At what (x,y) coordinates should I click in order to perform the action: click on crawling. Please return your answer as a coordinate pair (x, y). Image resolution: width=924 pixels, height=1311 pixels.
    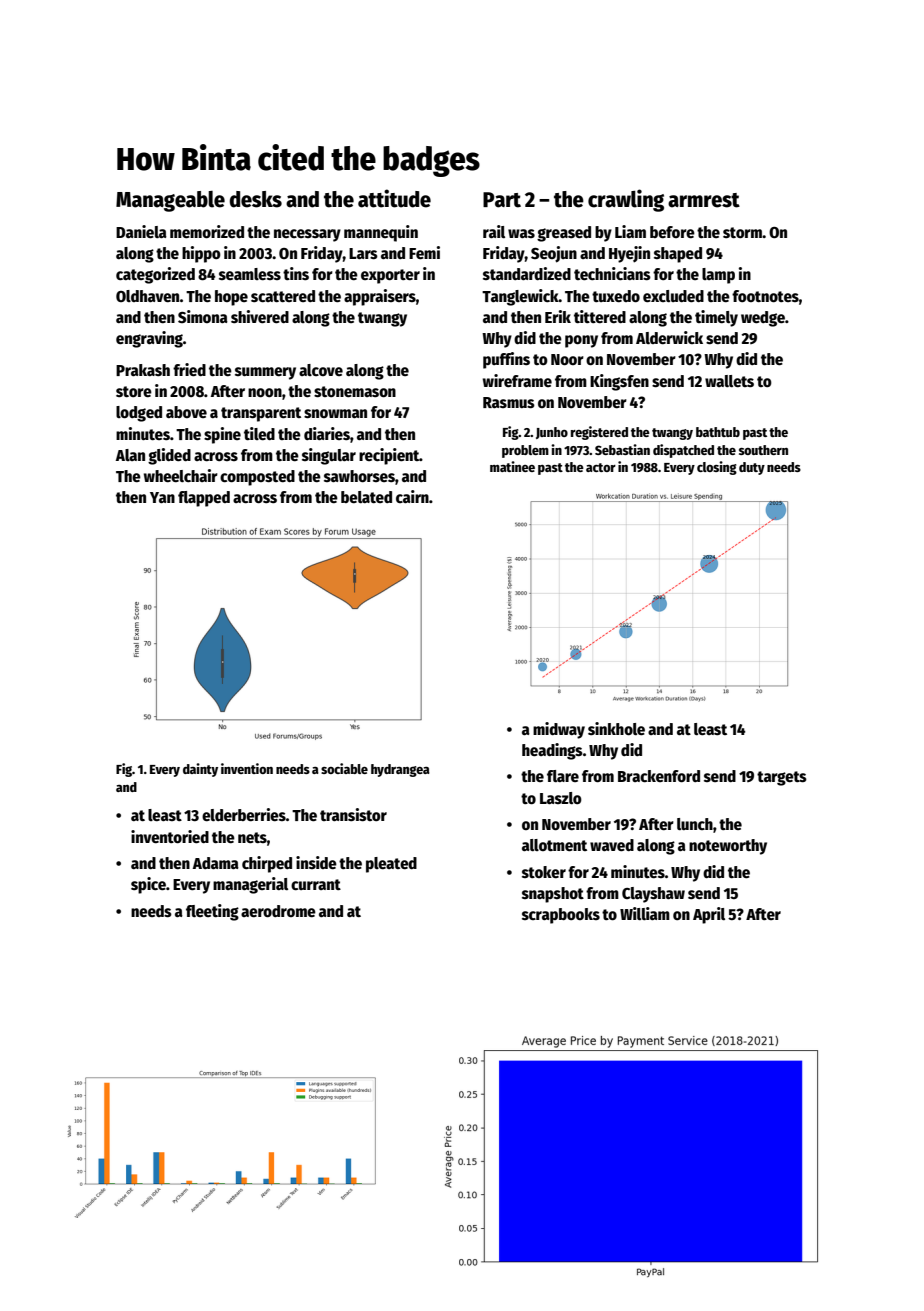
    Looking at the image, I should click on (626, 200).
